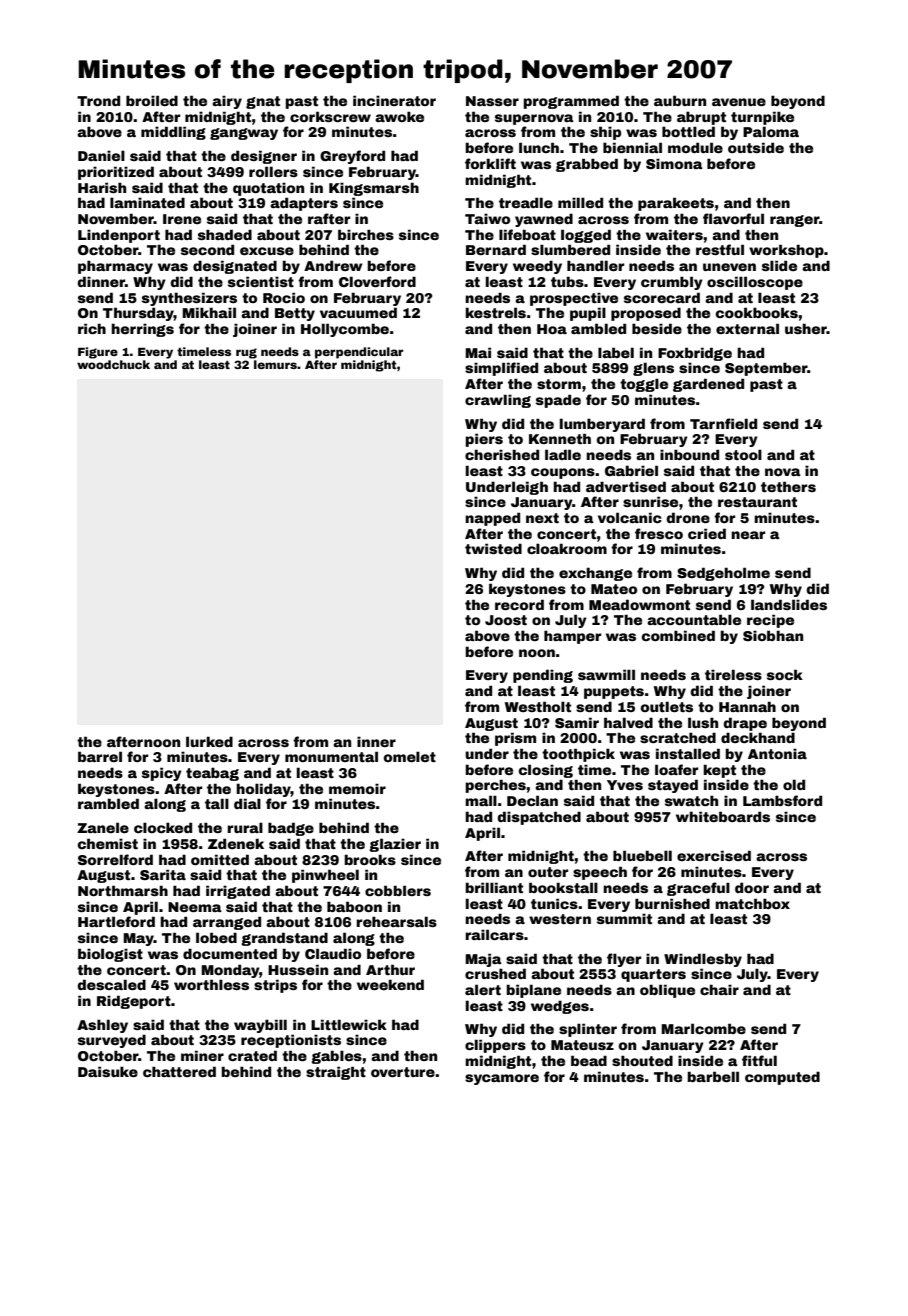 This screenshot has width=908, height=1316. What do you see at coordinates (519, 604) in the screenshot?
I see `record` at bounding box center [519, 604].
